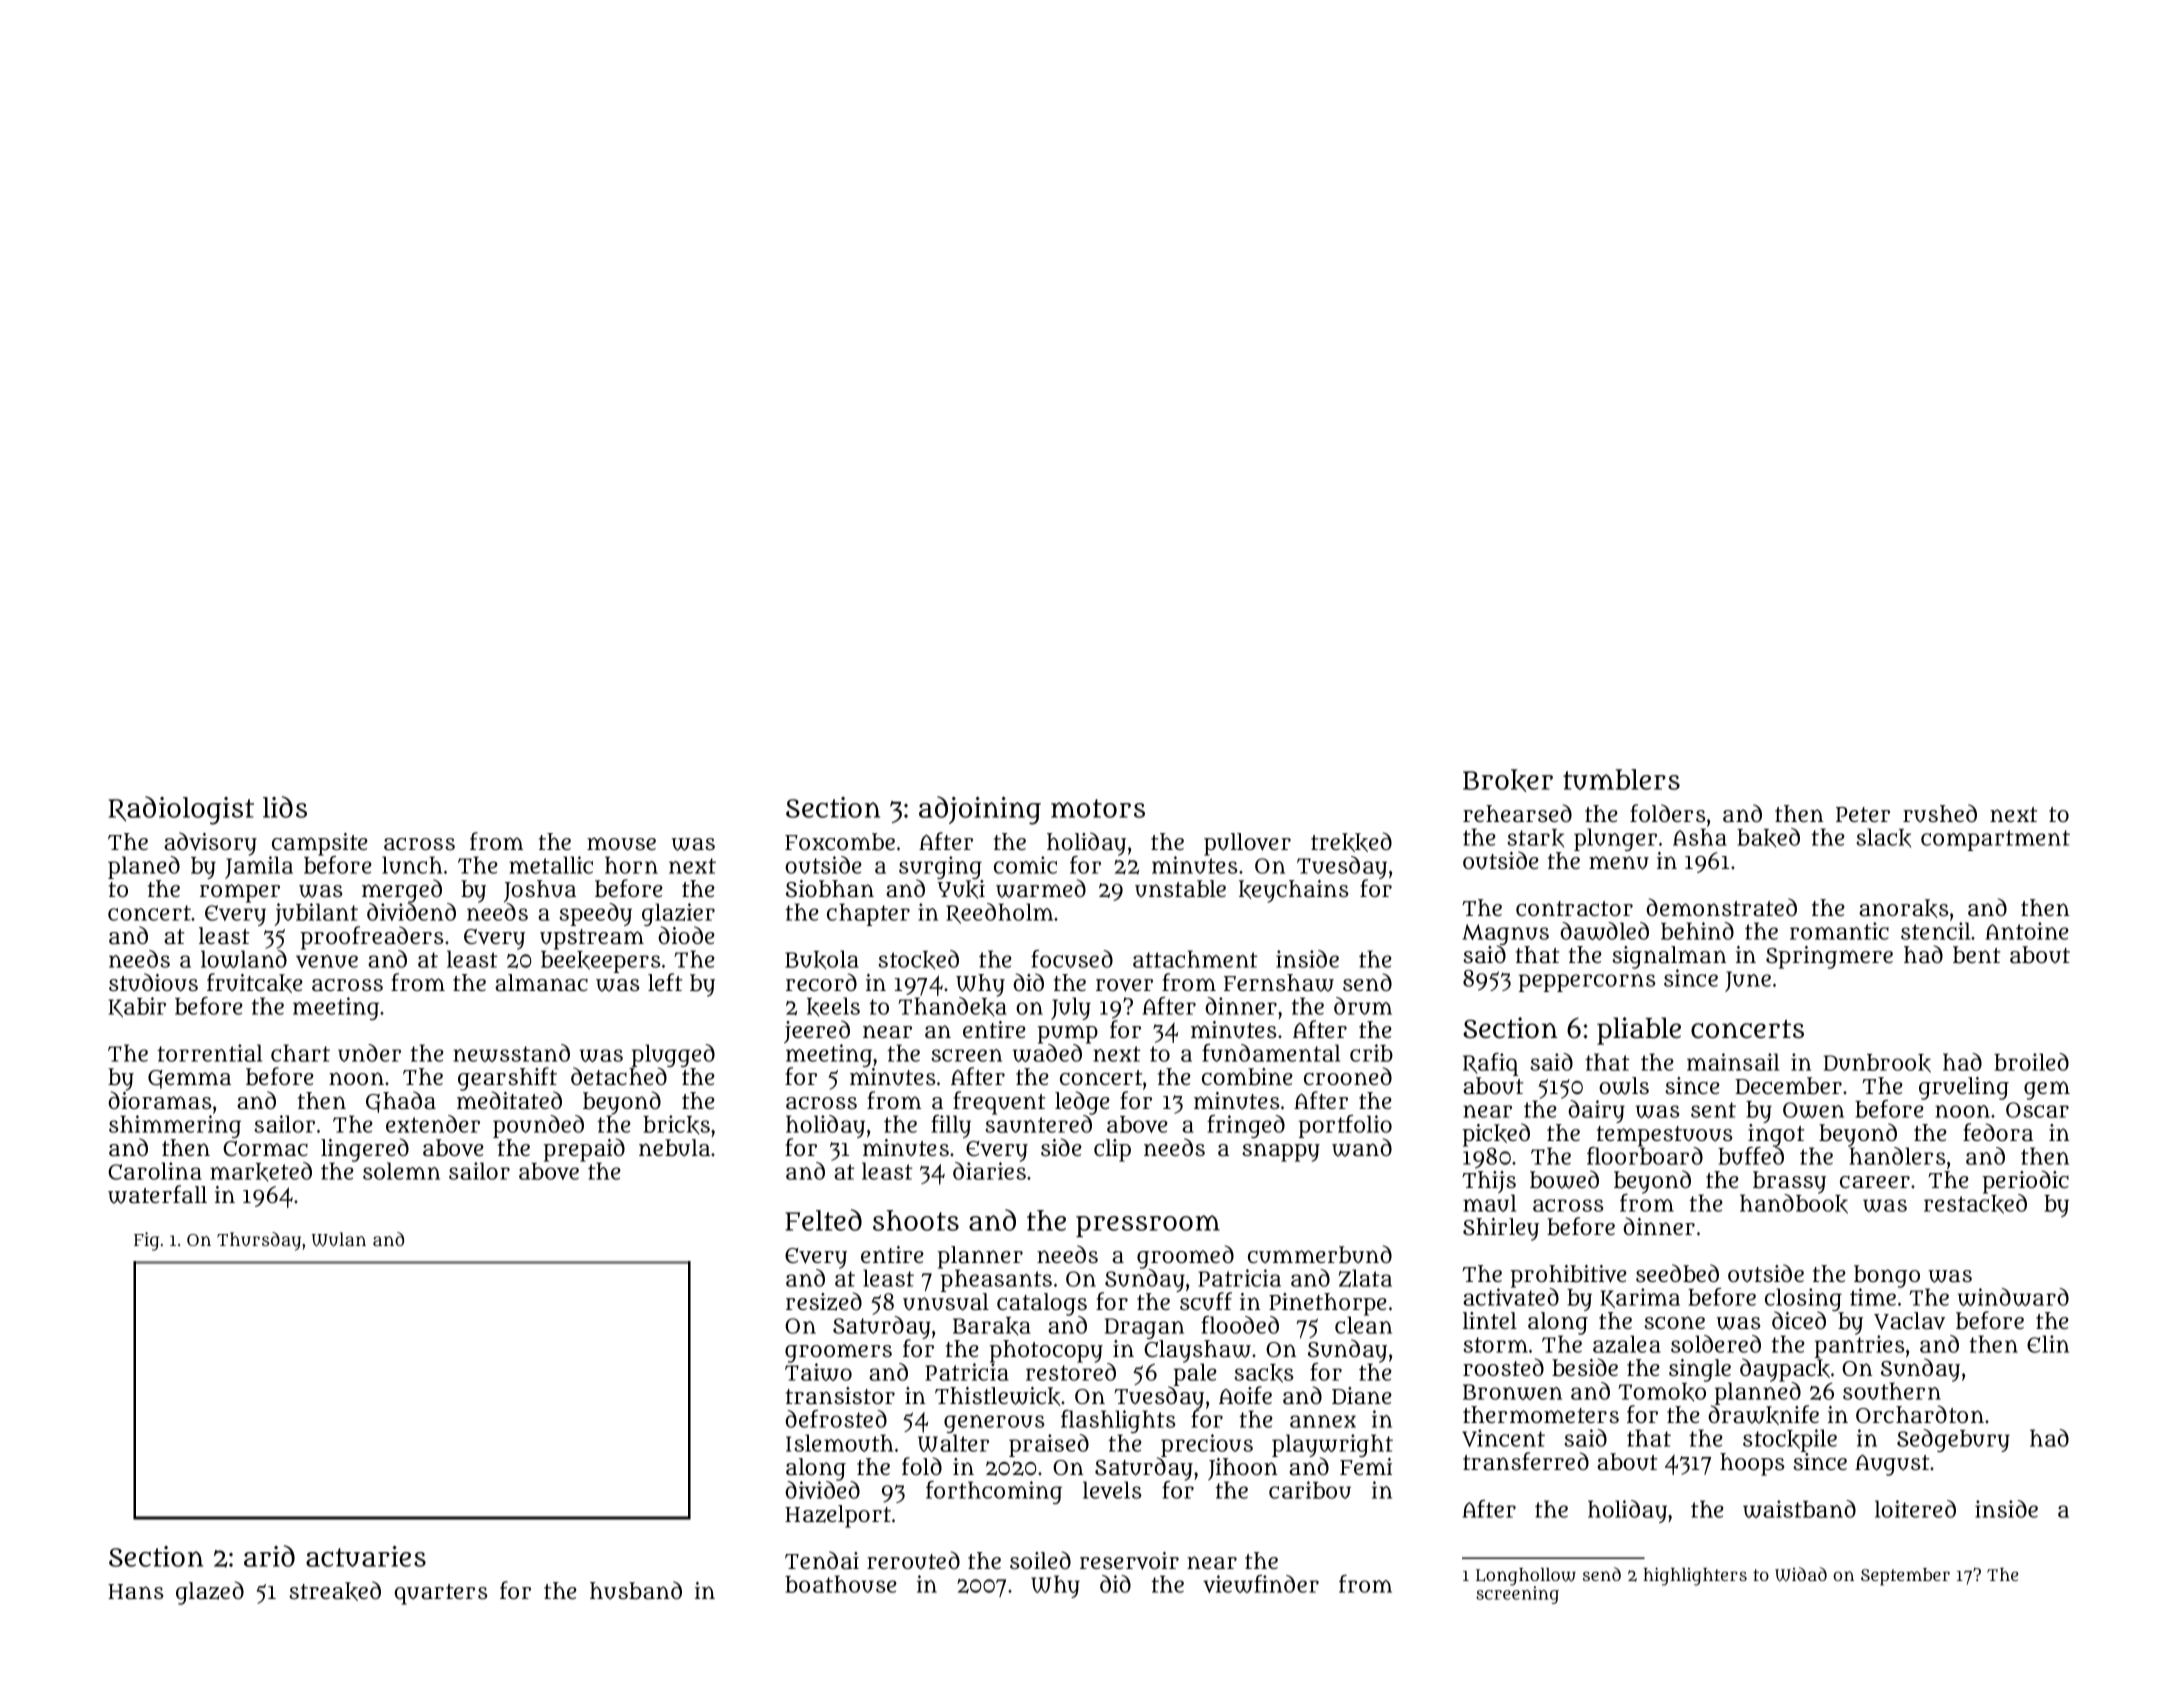  Describe the element at coordinates (1905, 1577) in the document. I see `September` at that location.
